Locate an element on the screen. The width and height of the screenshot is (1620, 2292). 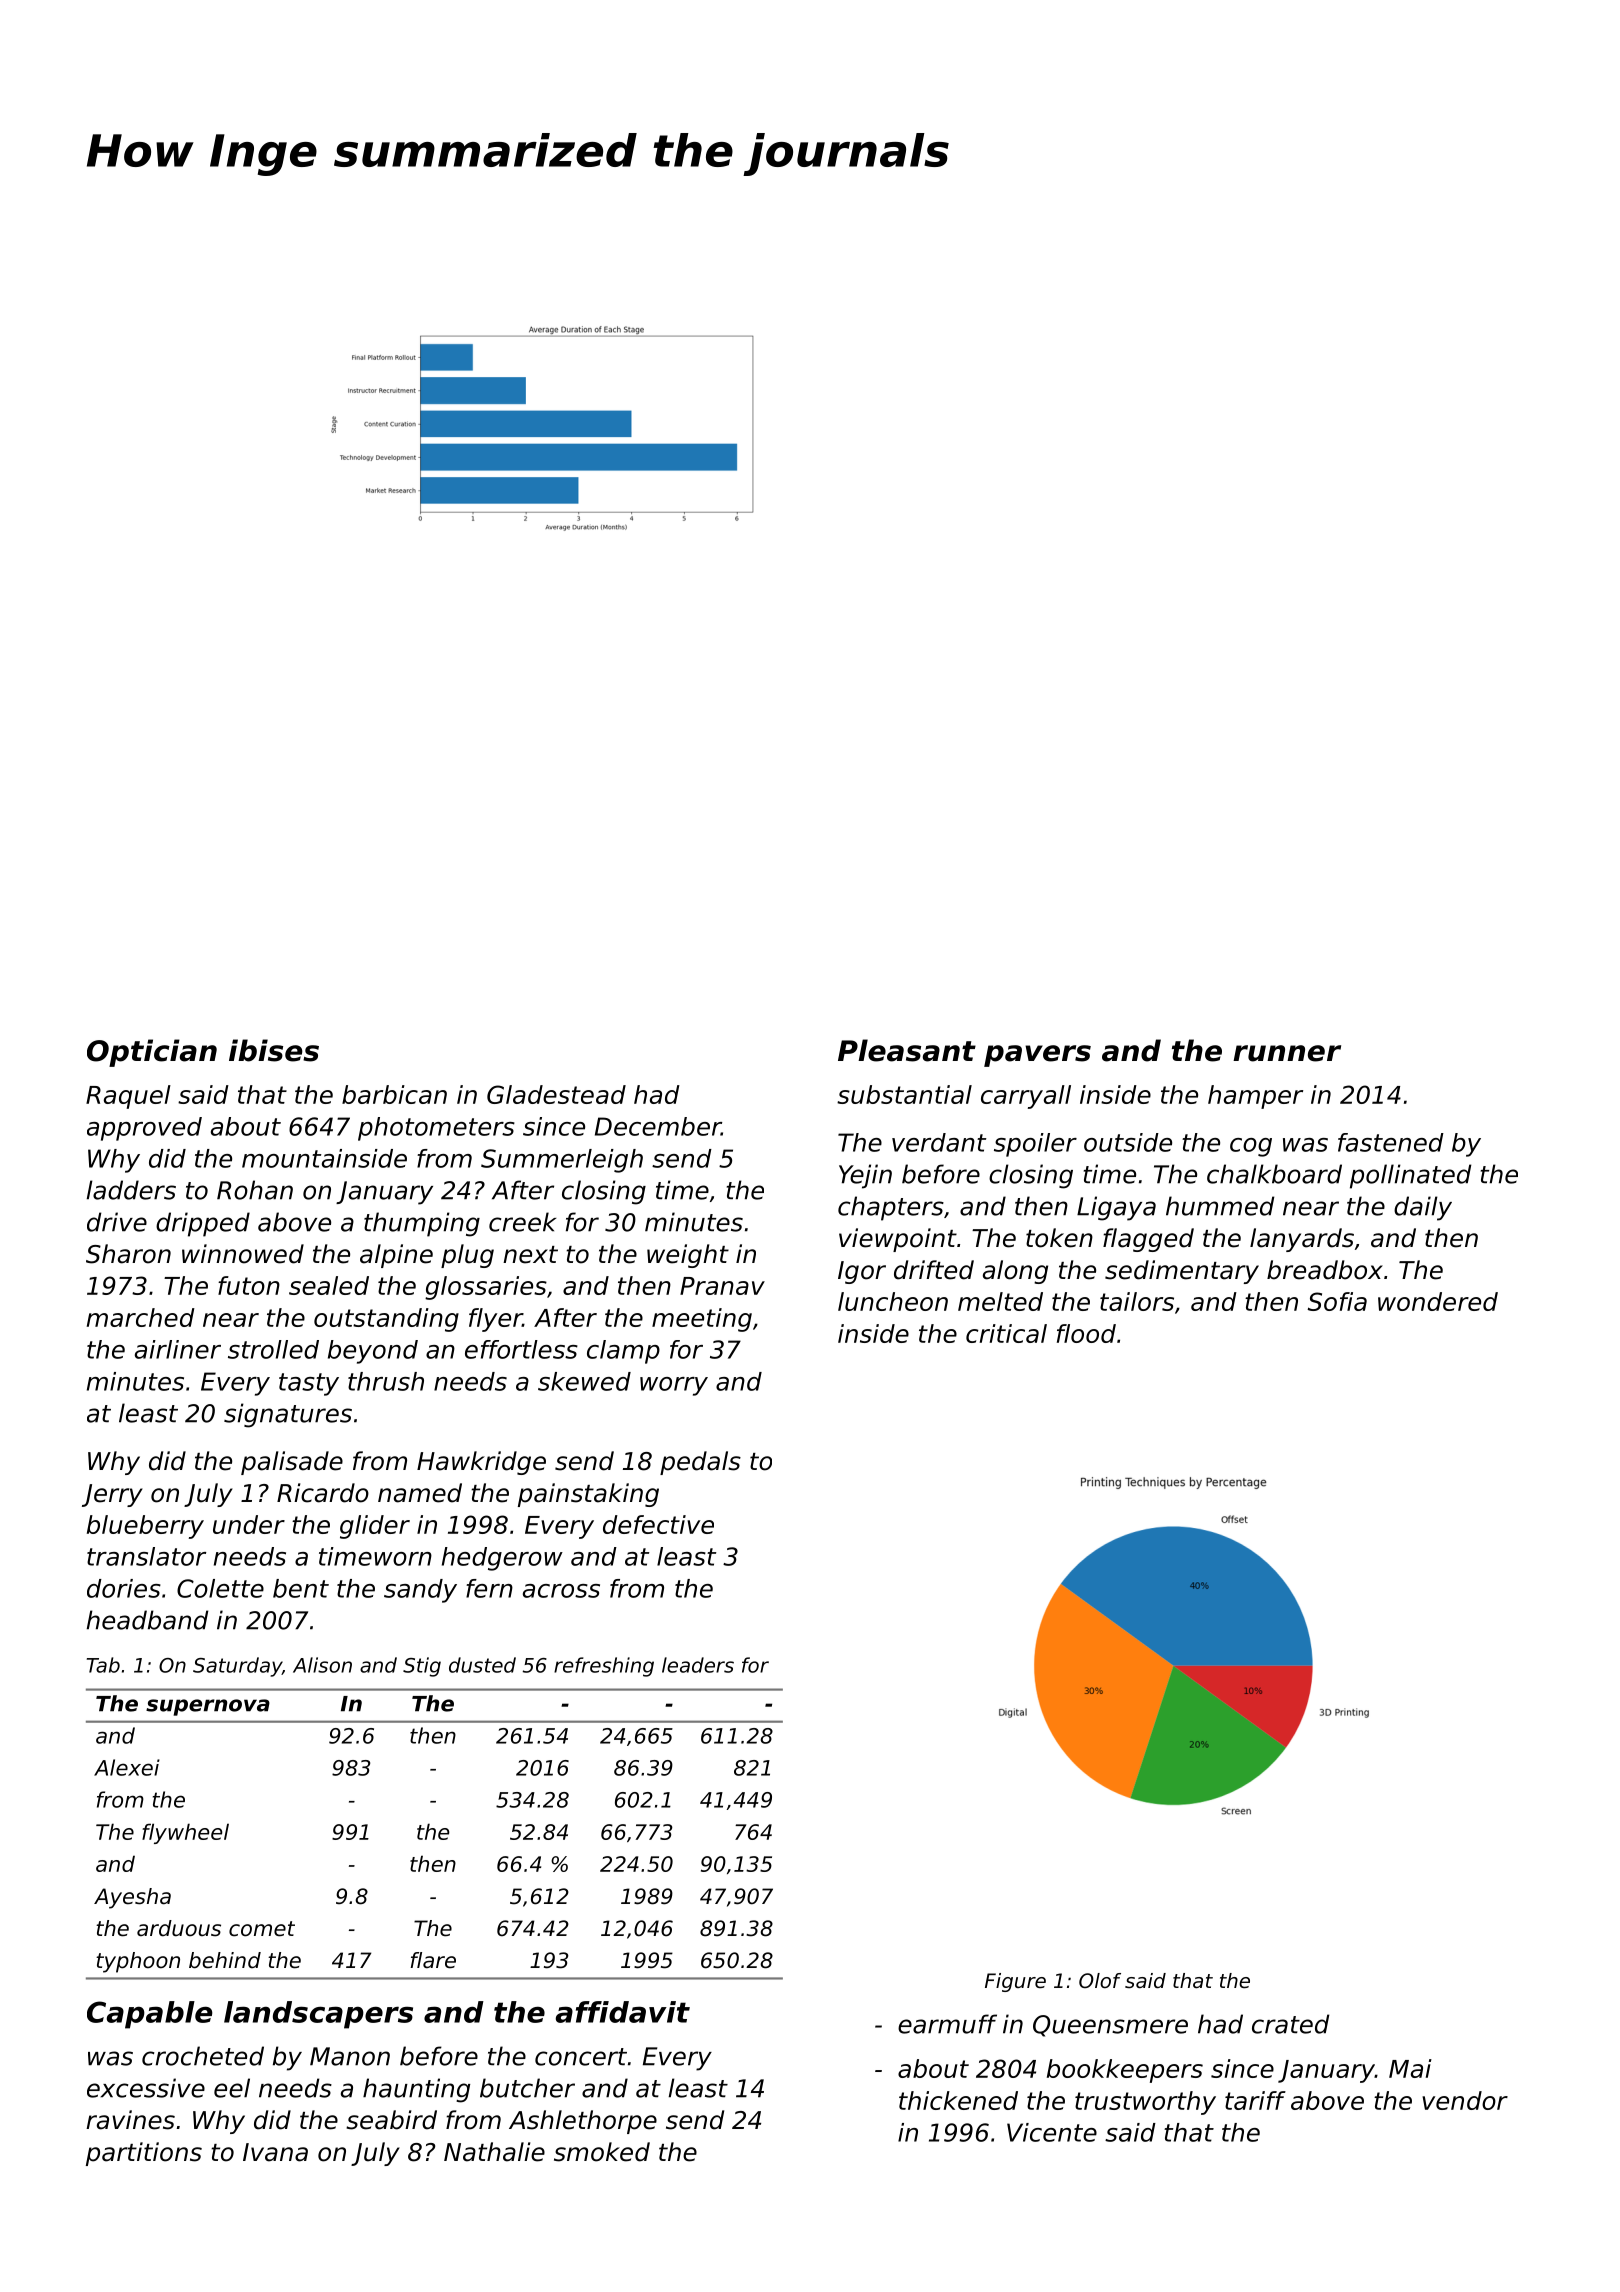
Raquel is located at coordinates (128, 1097).
